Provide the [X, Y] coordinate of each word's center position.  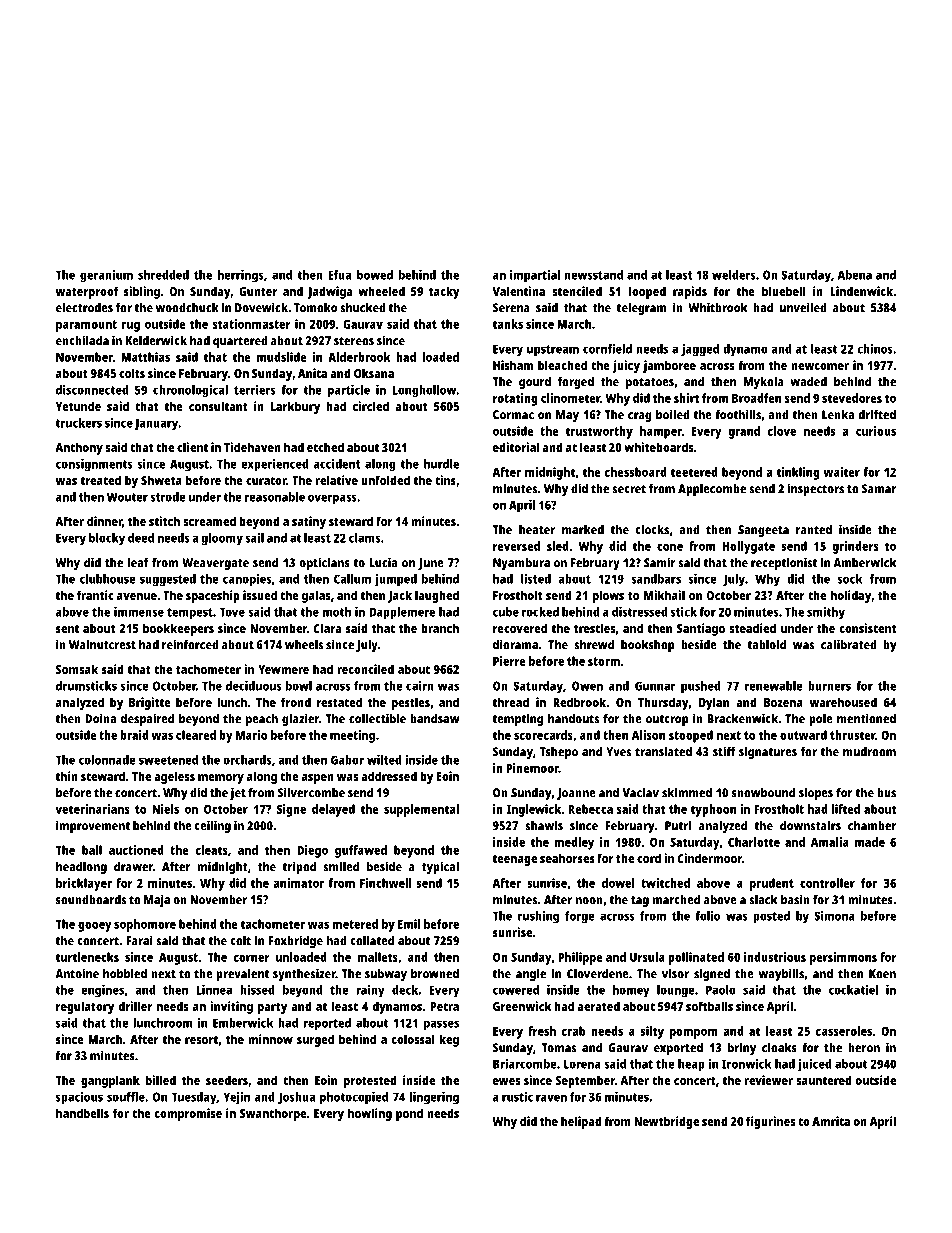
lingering [434, 1098]
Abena [855, 275]
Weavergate [215, 564]
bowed [375, 275]
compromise [188, 1114]
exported [678, 1049]
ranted [814, 530]
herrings [241, 276]
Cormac [513, 415]
